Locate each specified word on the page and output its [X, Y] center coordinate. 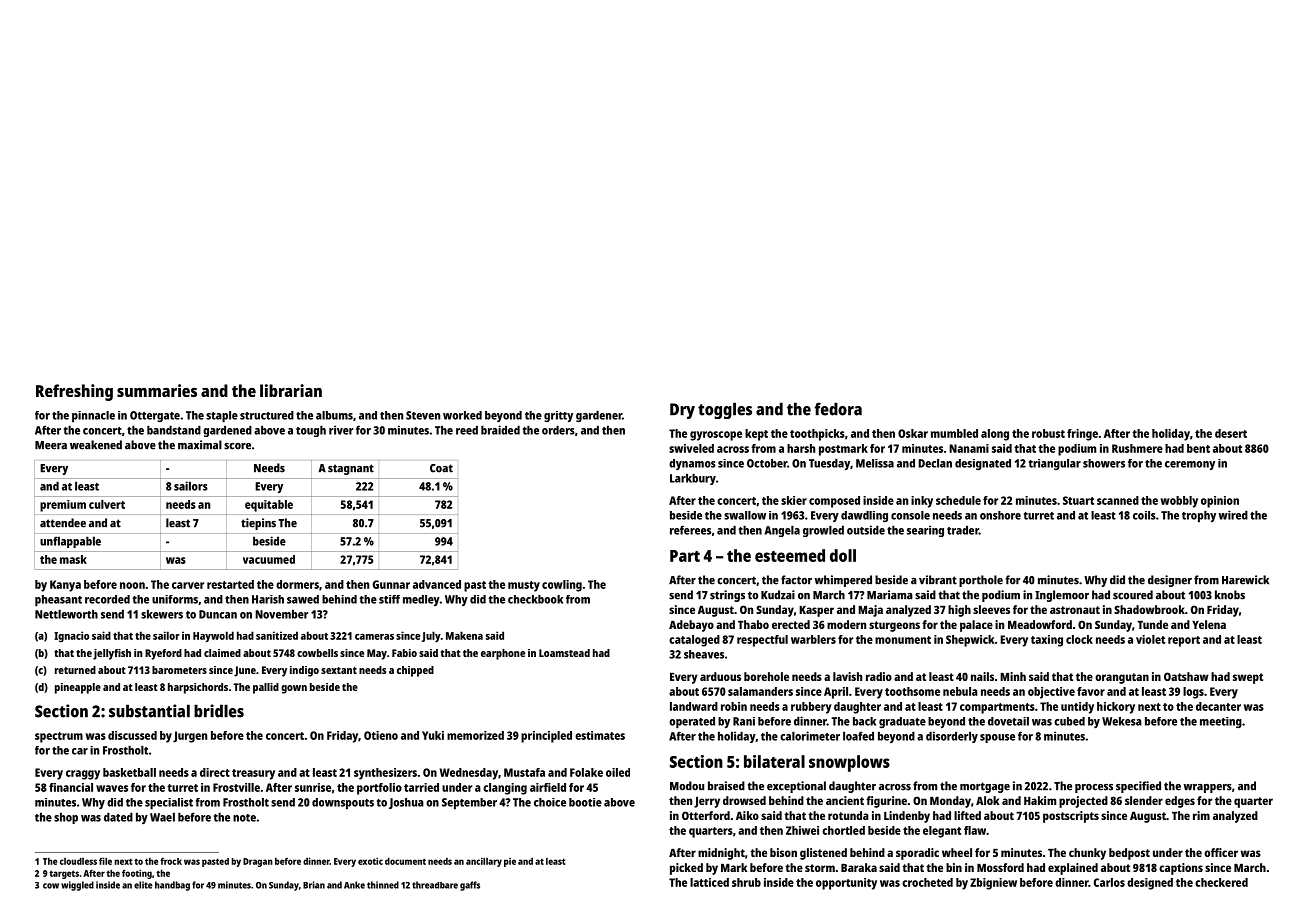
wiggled [77, 886]
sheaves [704, 654]
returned [75, 670]
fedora [838, 409]
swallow [745, 515]
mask [73, 559]
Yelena [1209, 624]
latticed [709, 882]
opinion [1220, 502]
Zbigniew [993, 884]
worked [462, 415]
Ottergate [155, 416]
